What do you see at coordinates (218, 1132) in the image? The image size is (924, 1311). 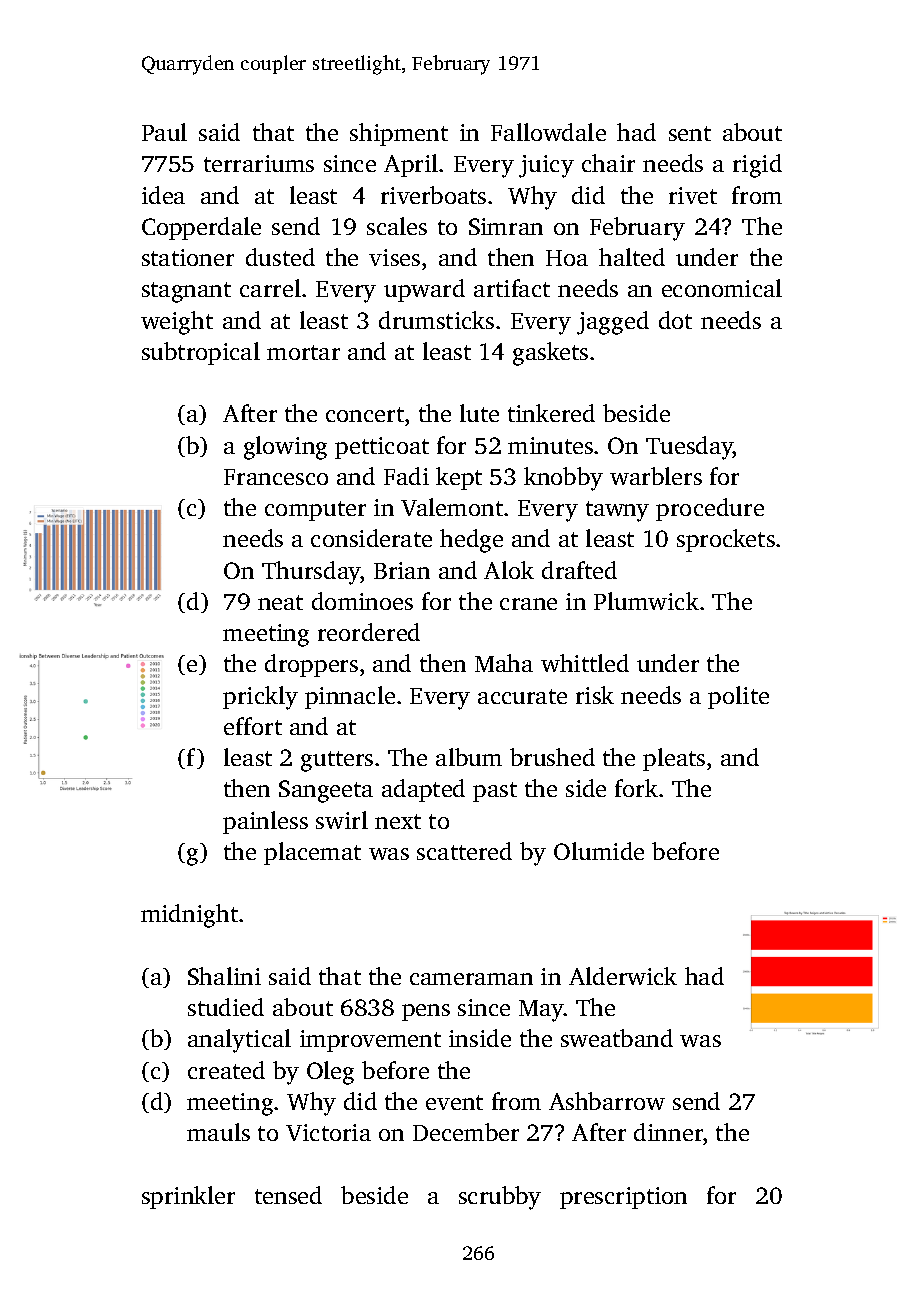 I see `mauls` at bounding box center [218, 1132].
